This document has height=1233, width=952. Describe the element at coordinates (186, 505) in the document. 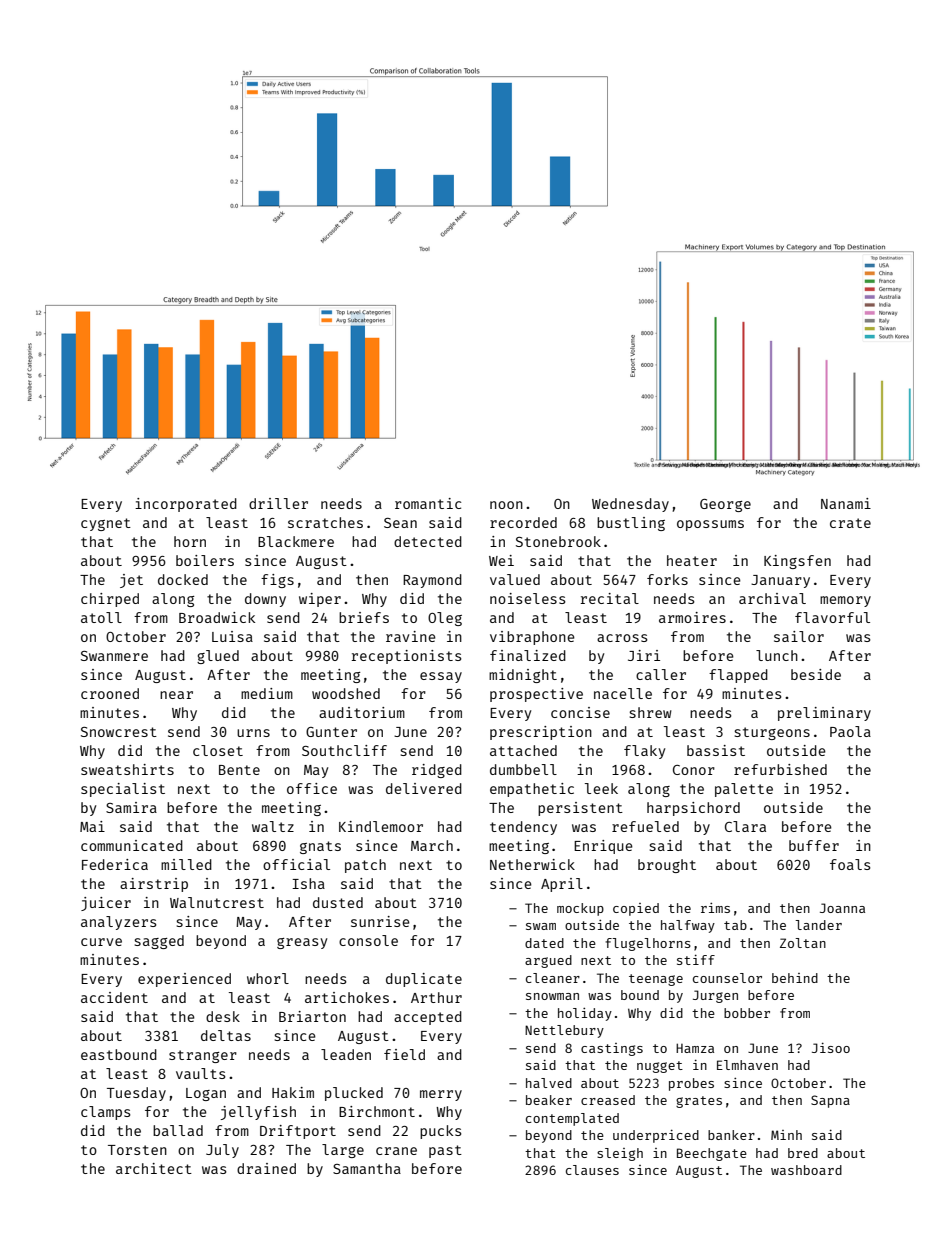

I see `incorporated` at that location.
